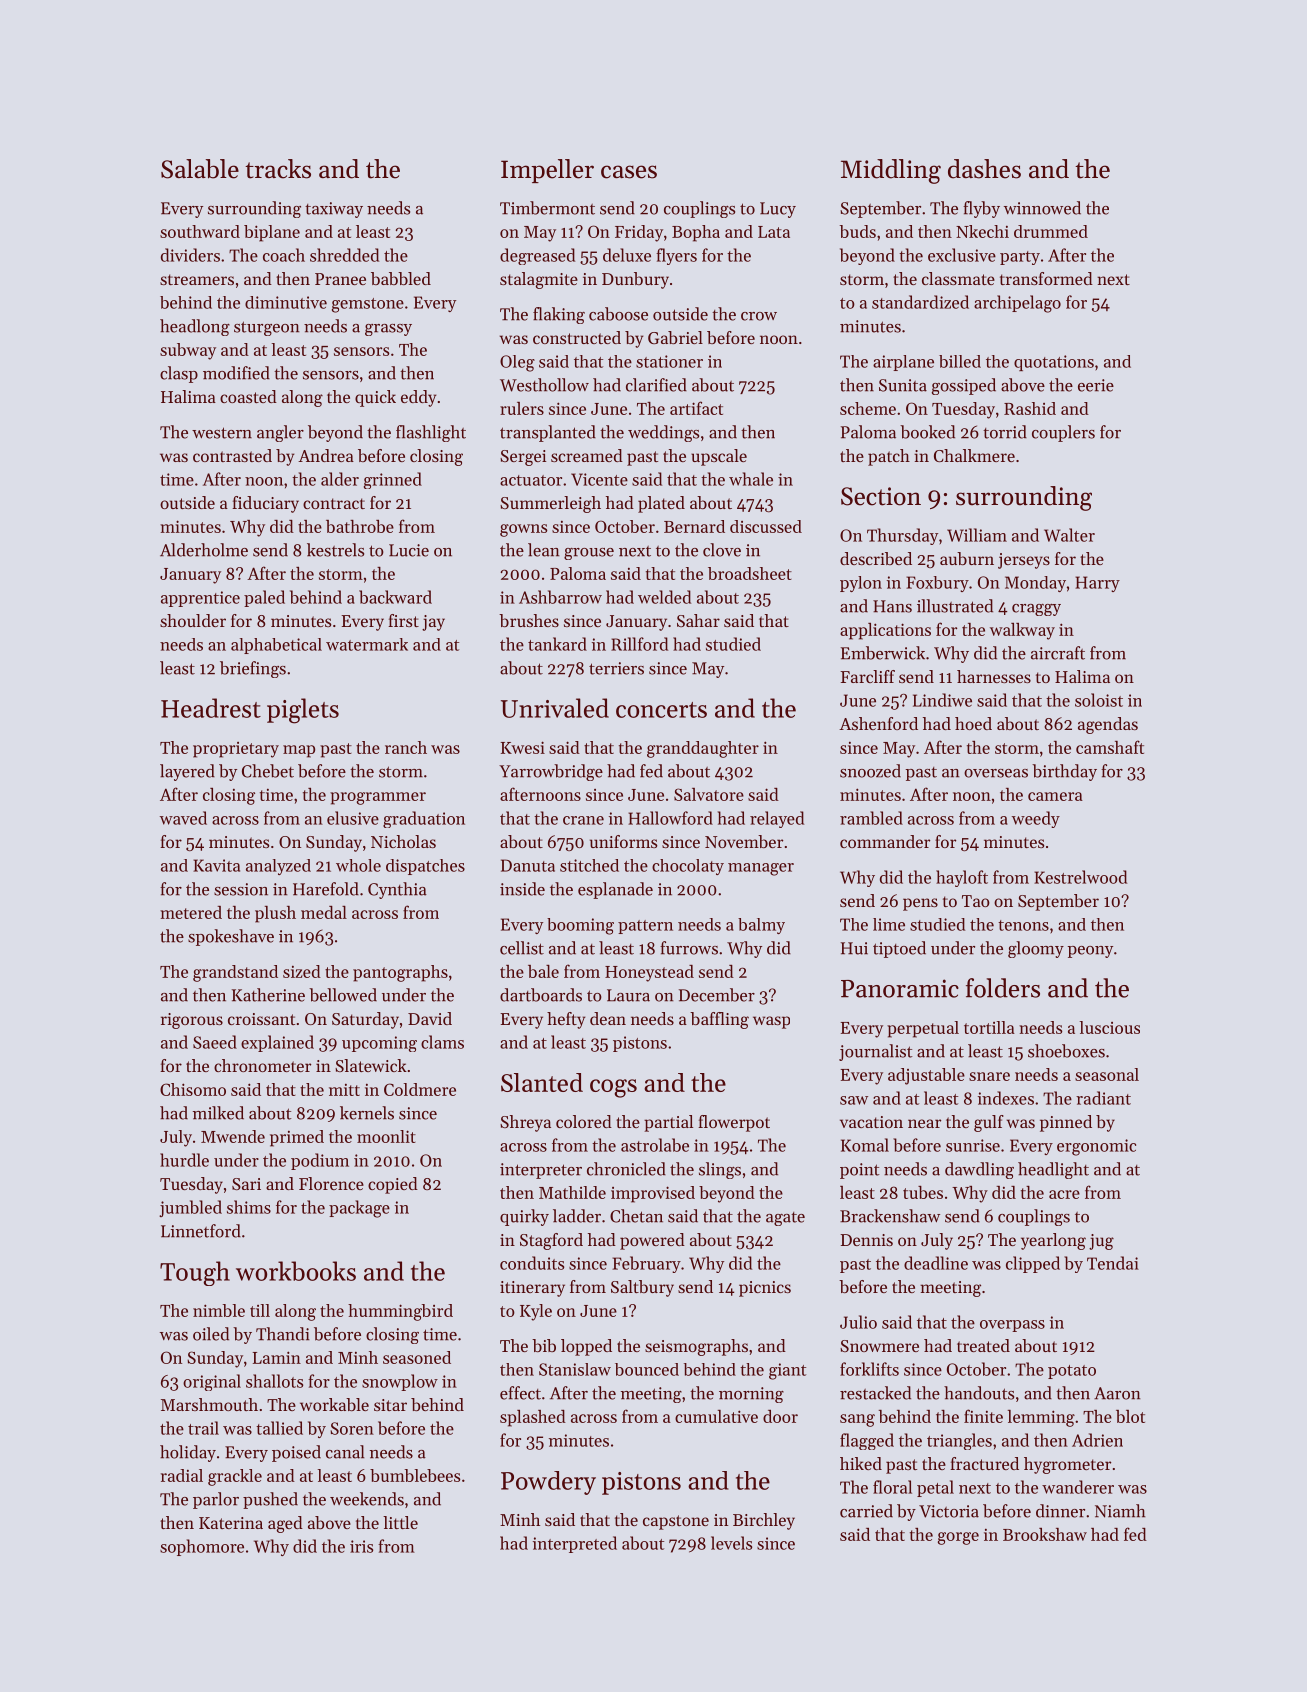 The width and height of the screenshot is (1307, 1692). Describe the element at coordinates (731, 1543) in the screenshot. I see `levels` at that location.
